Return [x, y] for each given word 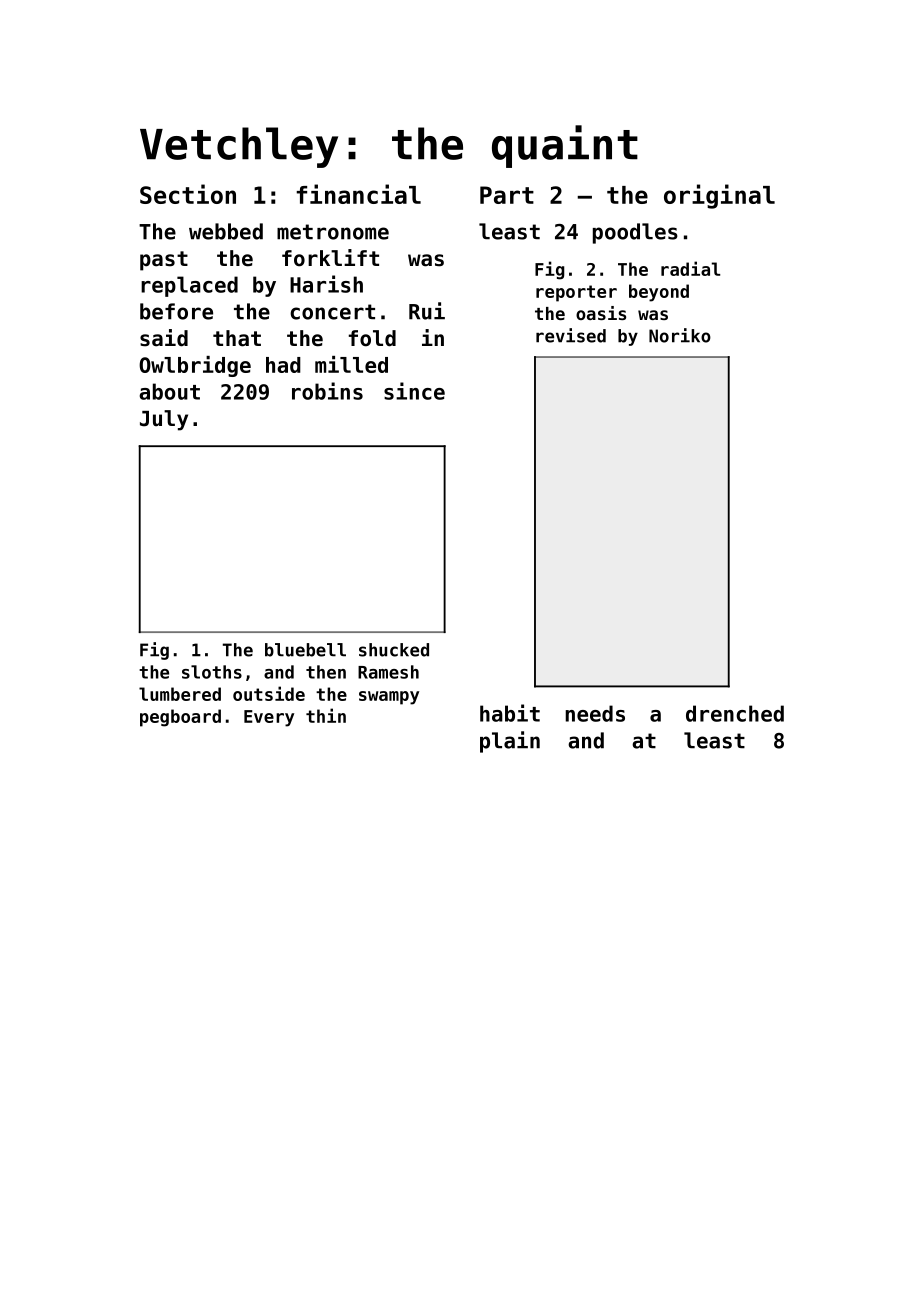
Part [507, 195]
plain [510, 742]
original [719, 196]
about [169, 391]
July [164, 420]
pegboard [180, 718]
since [414, 391]
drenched [735, 713]
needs [595, 713]
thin [326, 715]
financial [358, 194]
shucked [394, 650]
